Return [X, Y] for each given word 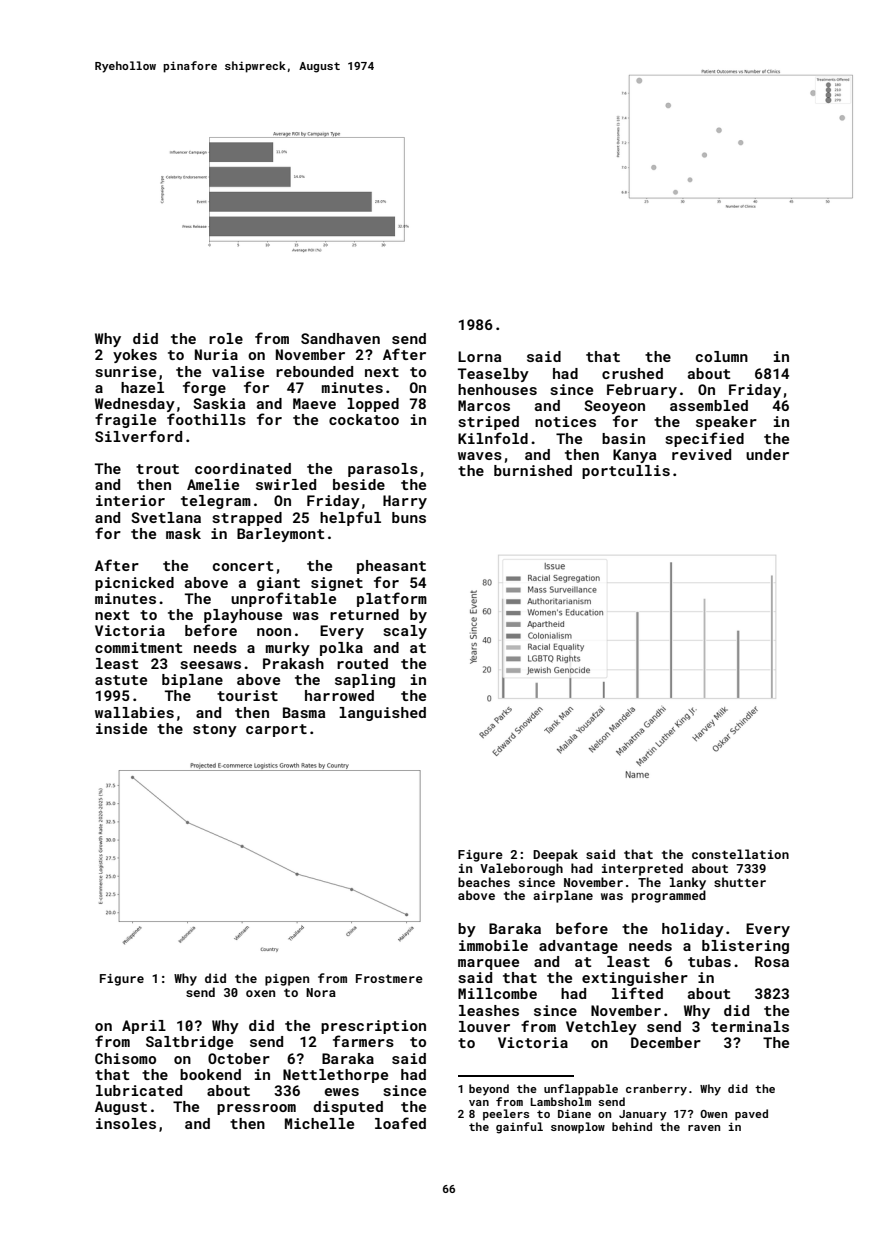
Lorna [479, 356]
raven [704, 1128]
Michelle [319, 1123]
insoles [126, 1123]
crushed [632, 373]
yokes [135, 356]
